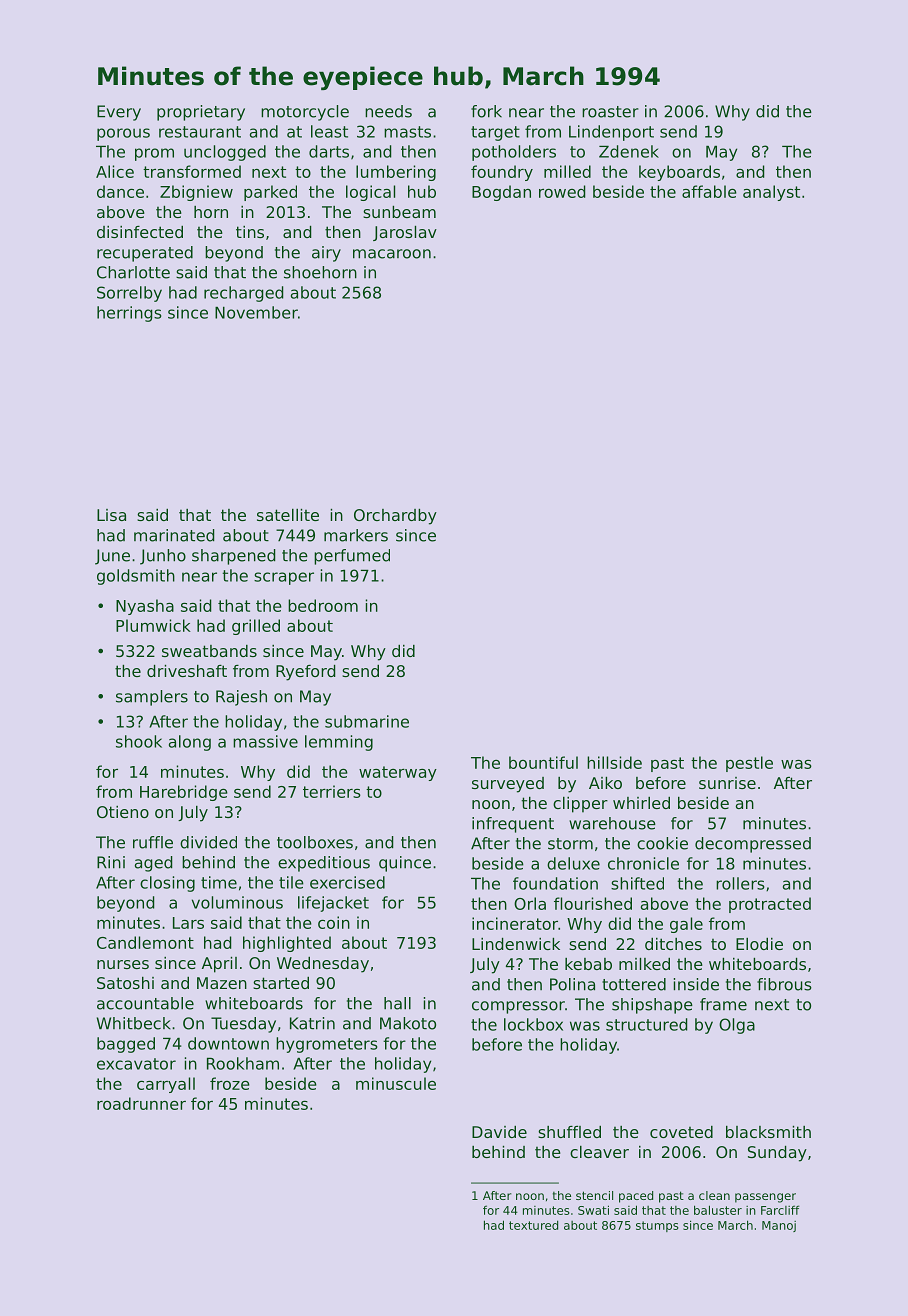 The image size is (908, 1316). Describe the element at coordinates (141, 1103) in the image. I see `roadrunner` at that location.
